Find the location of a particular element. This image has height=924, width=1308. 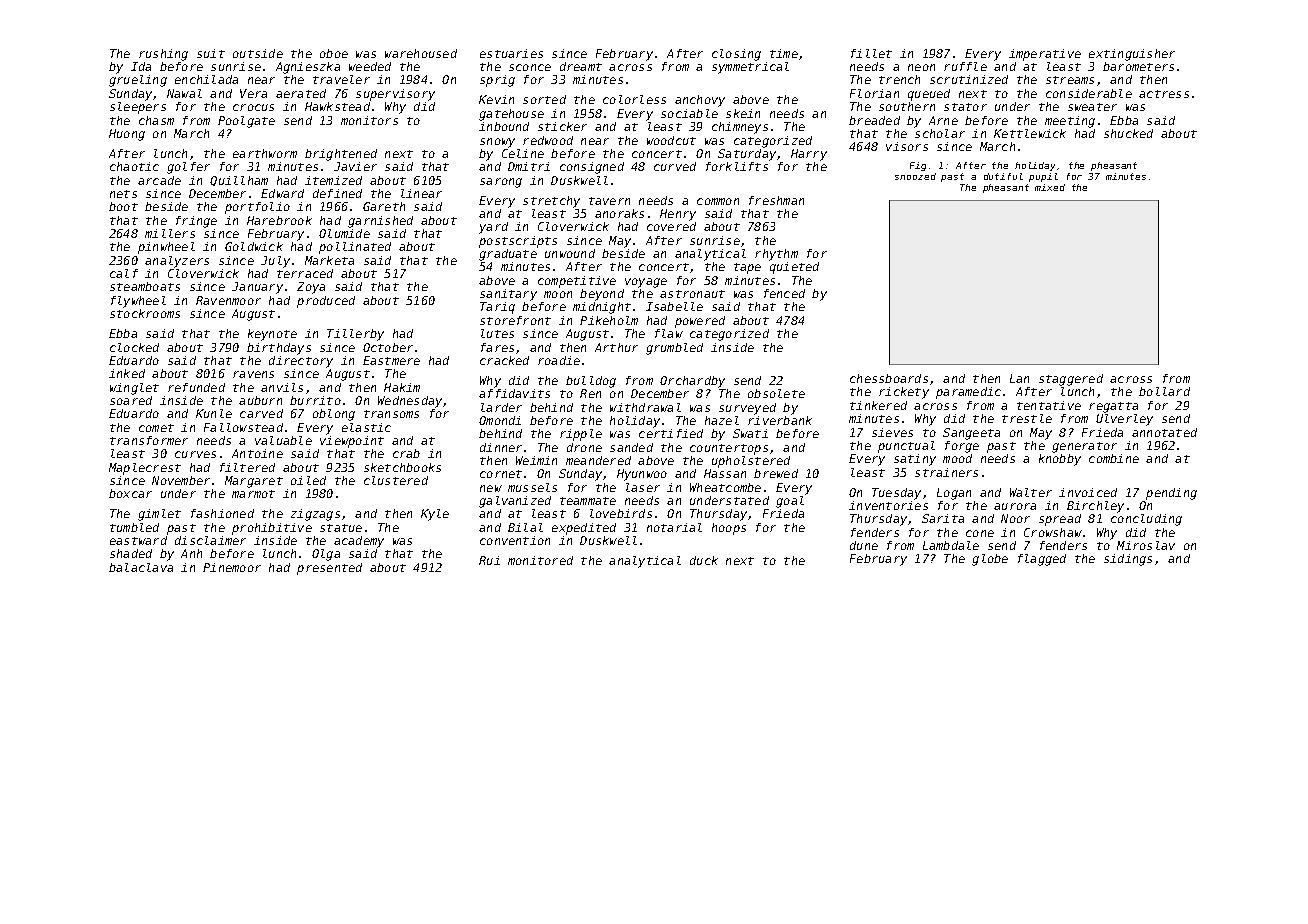

outside is located at coordinates (258, 53).
